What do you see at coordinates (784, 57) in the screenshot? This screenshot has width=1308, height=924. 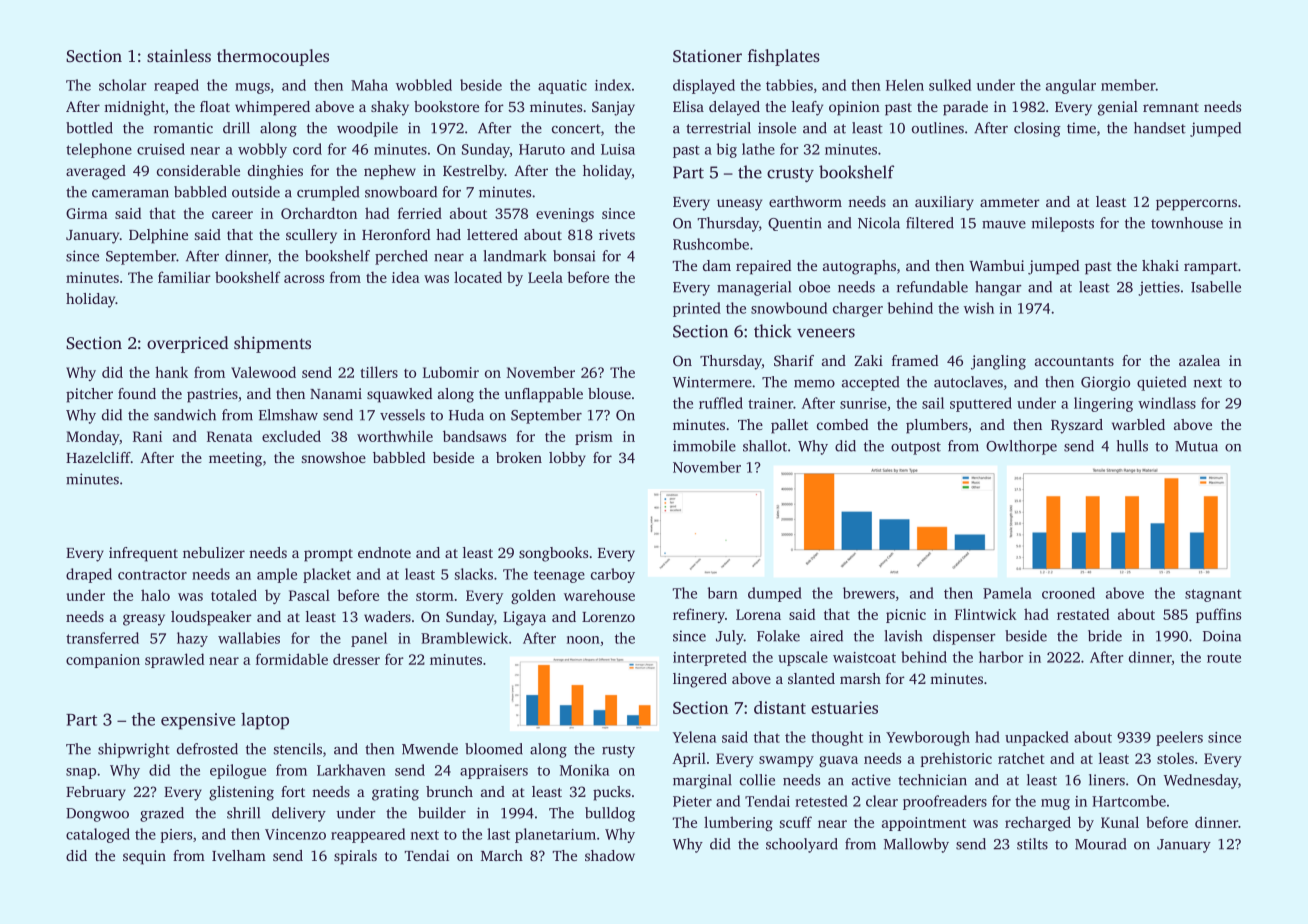 I see `fishplates` at bounding box center [784, 57].
